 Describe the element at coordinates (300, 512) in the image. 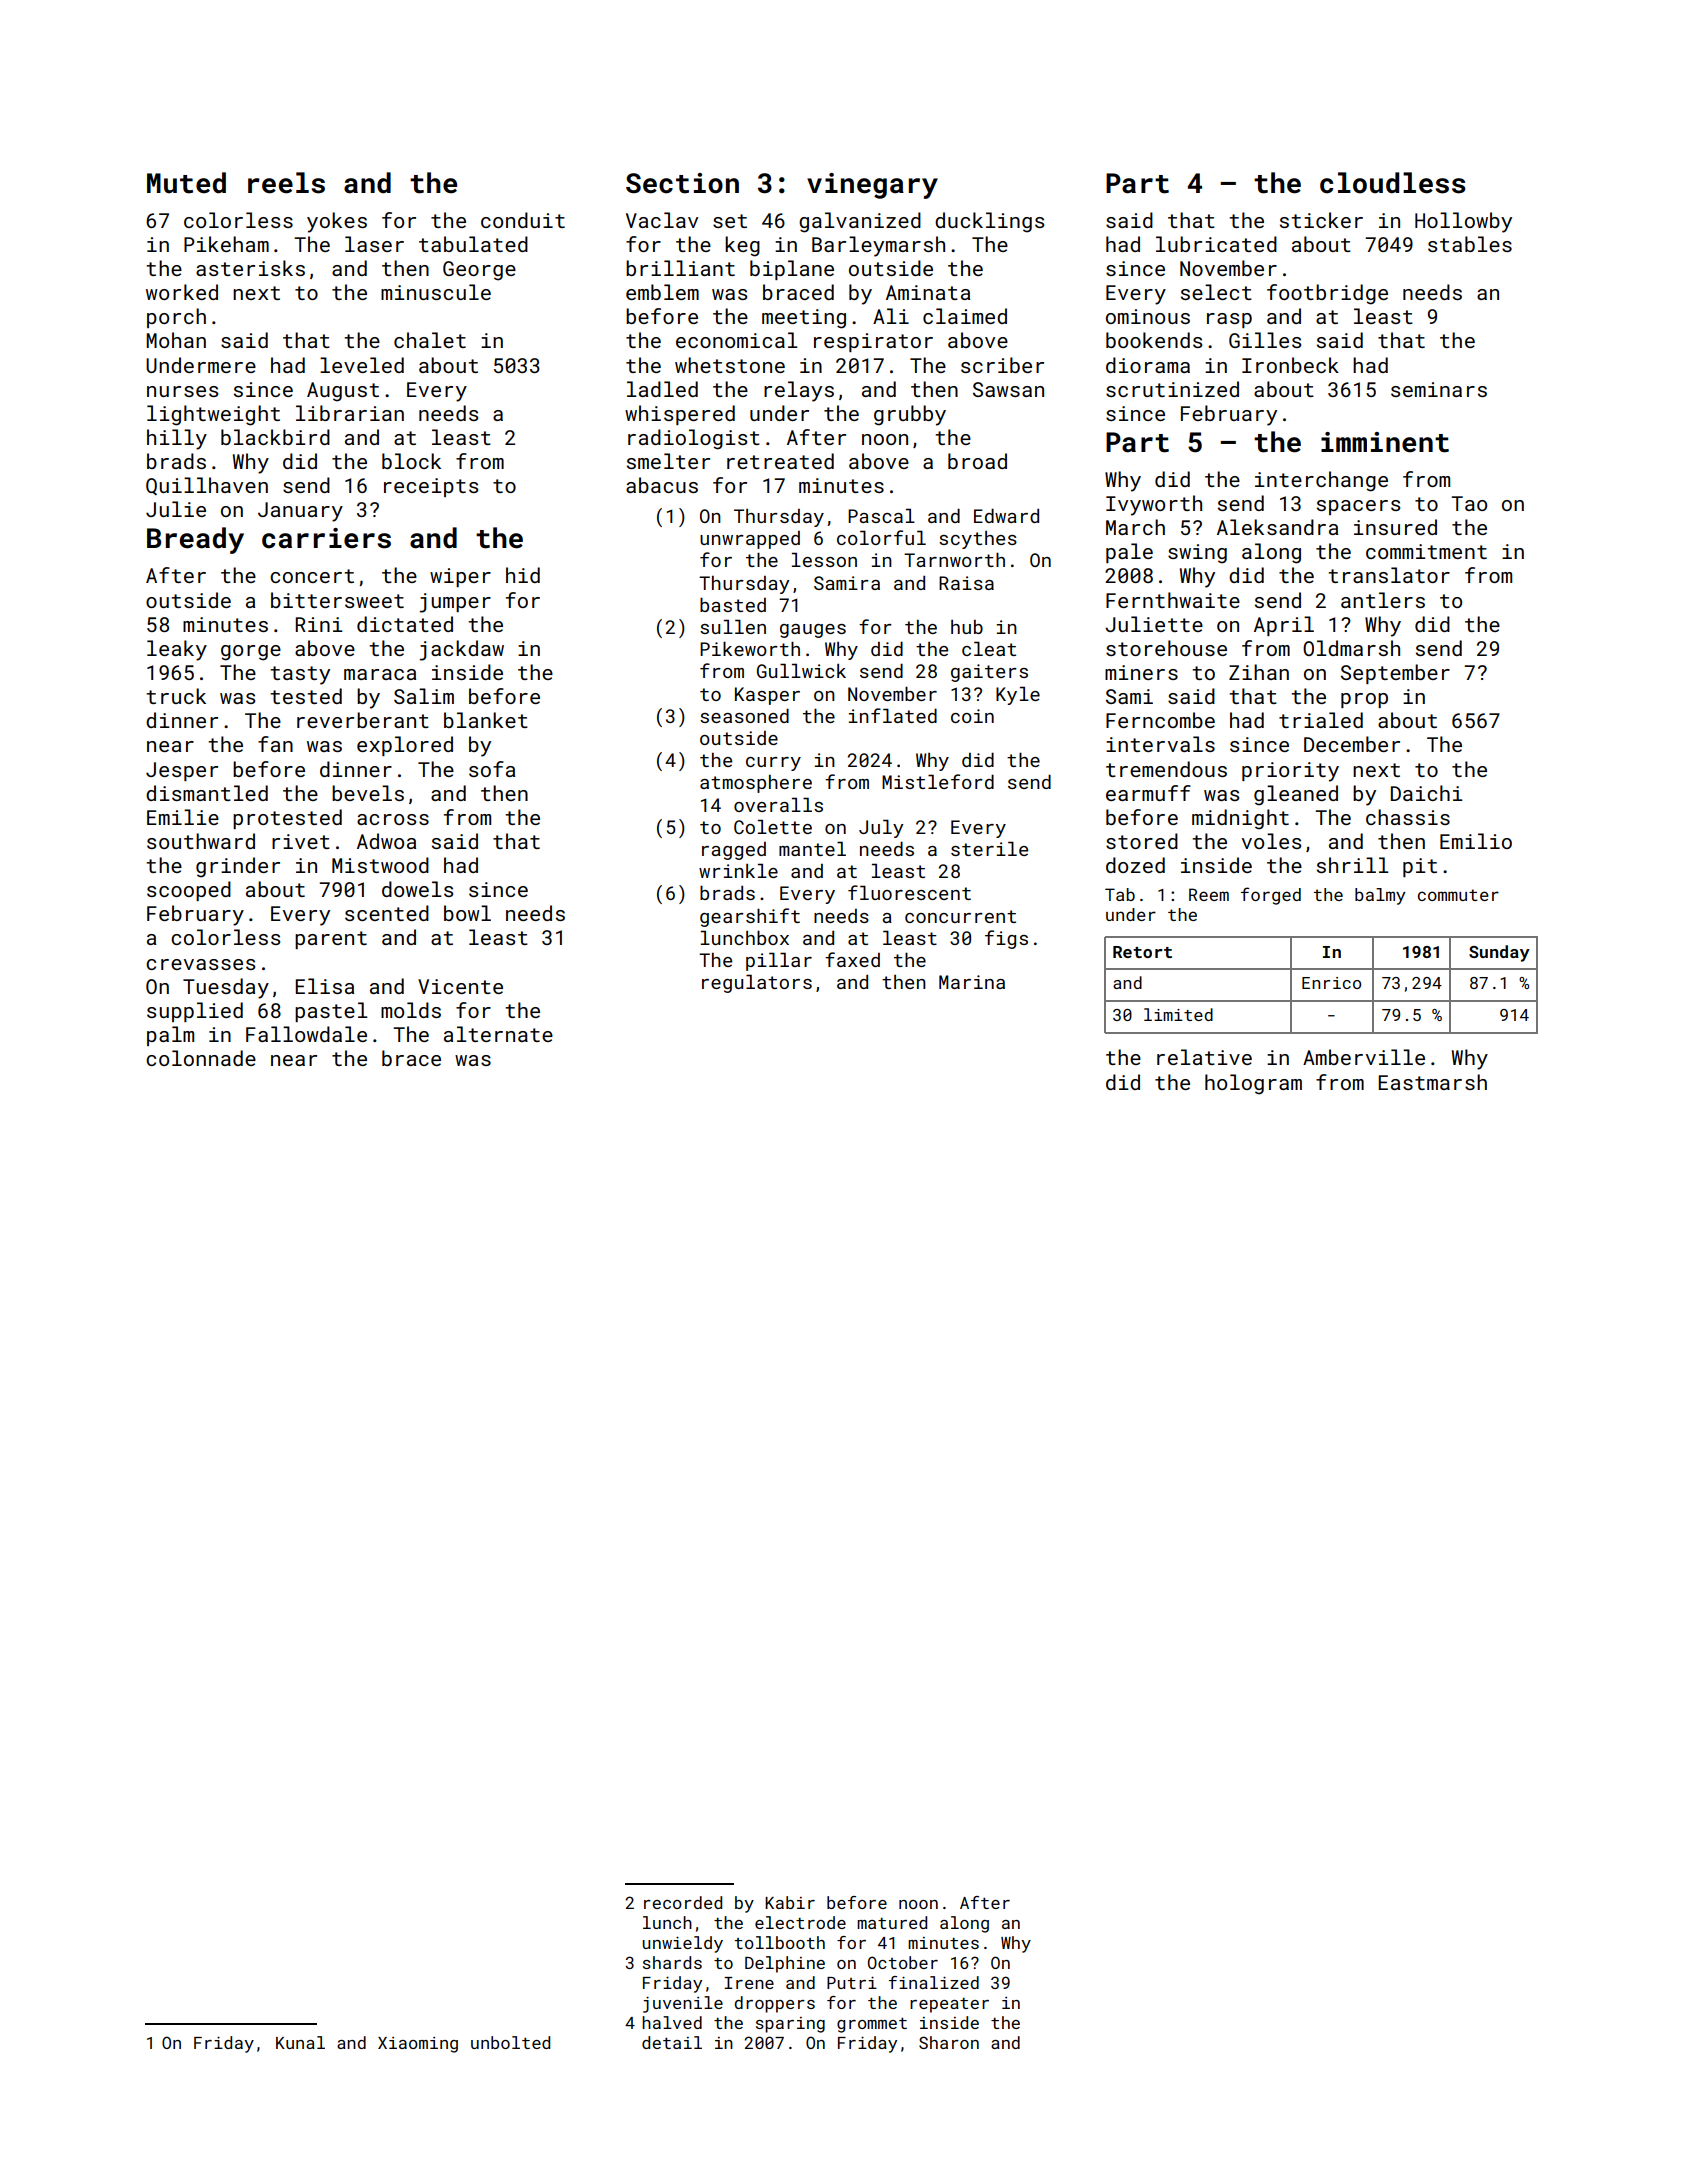

I see `January` at that location.
